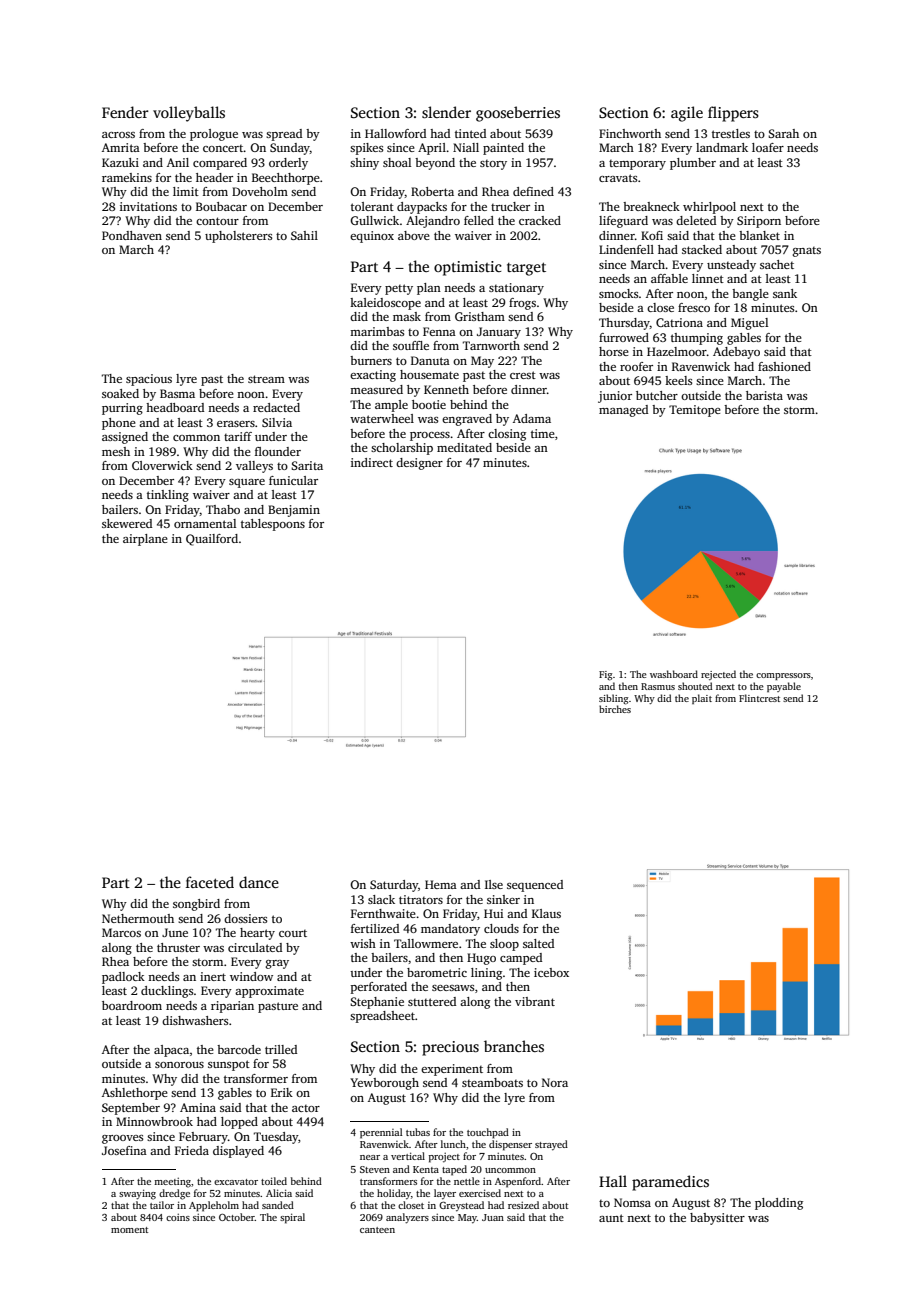  What do you see at coordinates (674, 674) in the screenshot?
I see `washboard` at bounding box center [674, 674].
